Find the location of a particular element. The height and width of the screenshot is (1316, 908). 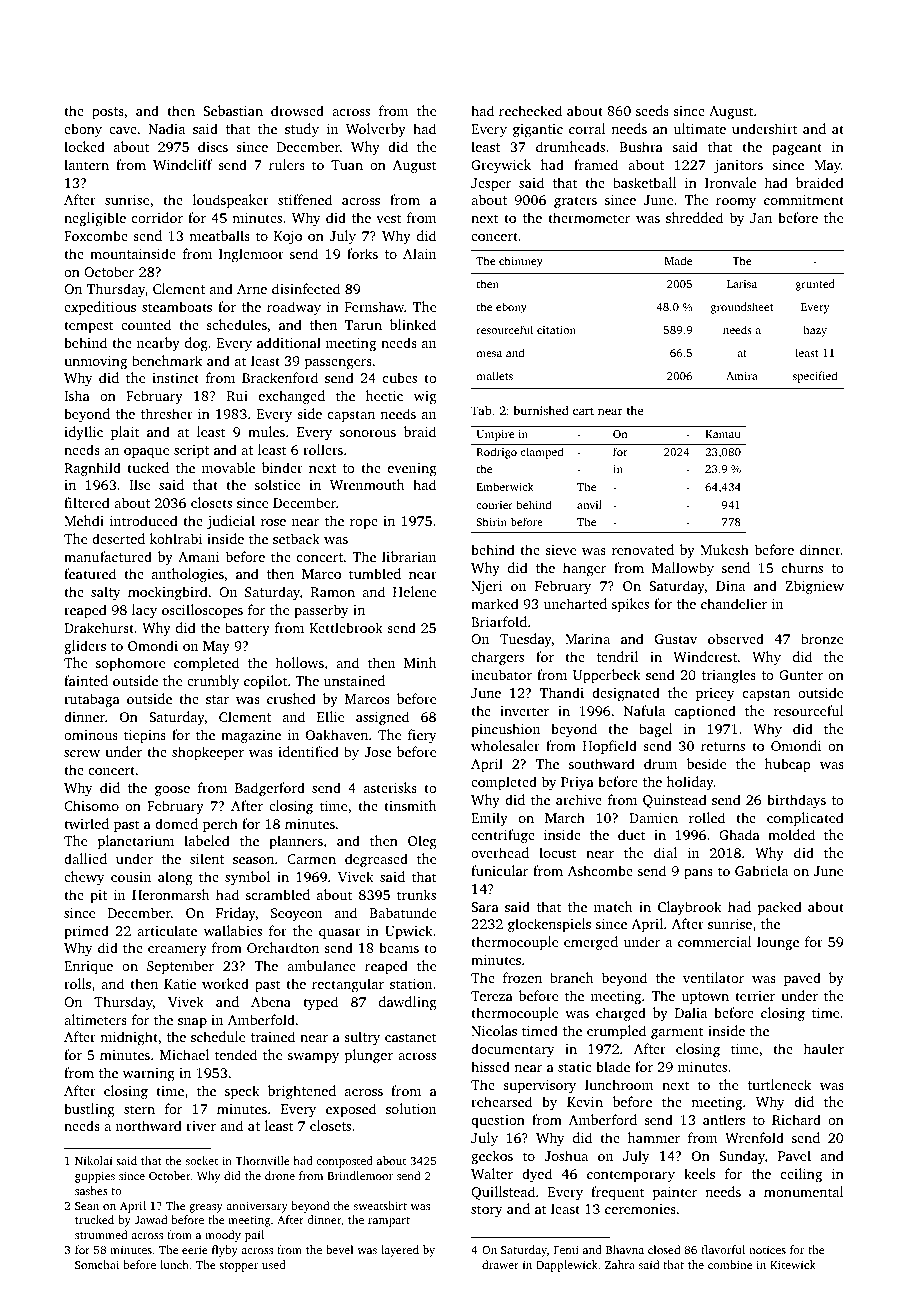

Somchai is located at coordinates (97, 1264).
